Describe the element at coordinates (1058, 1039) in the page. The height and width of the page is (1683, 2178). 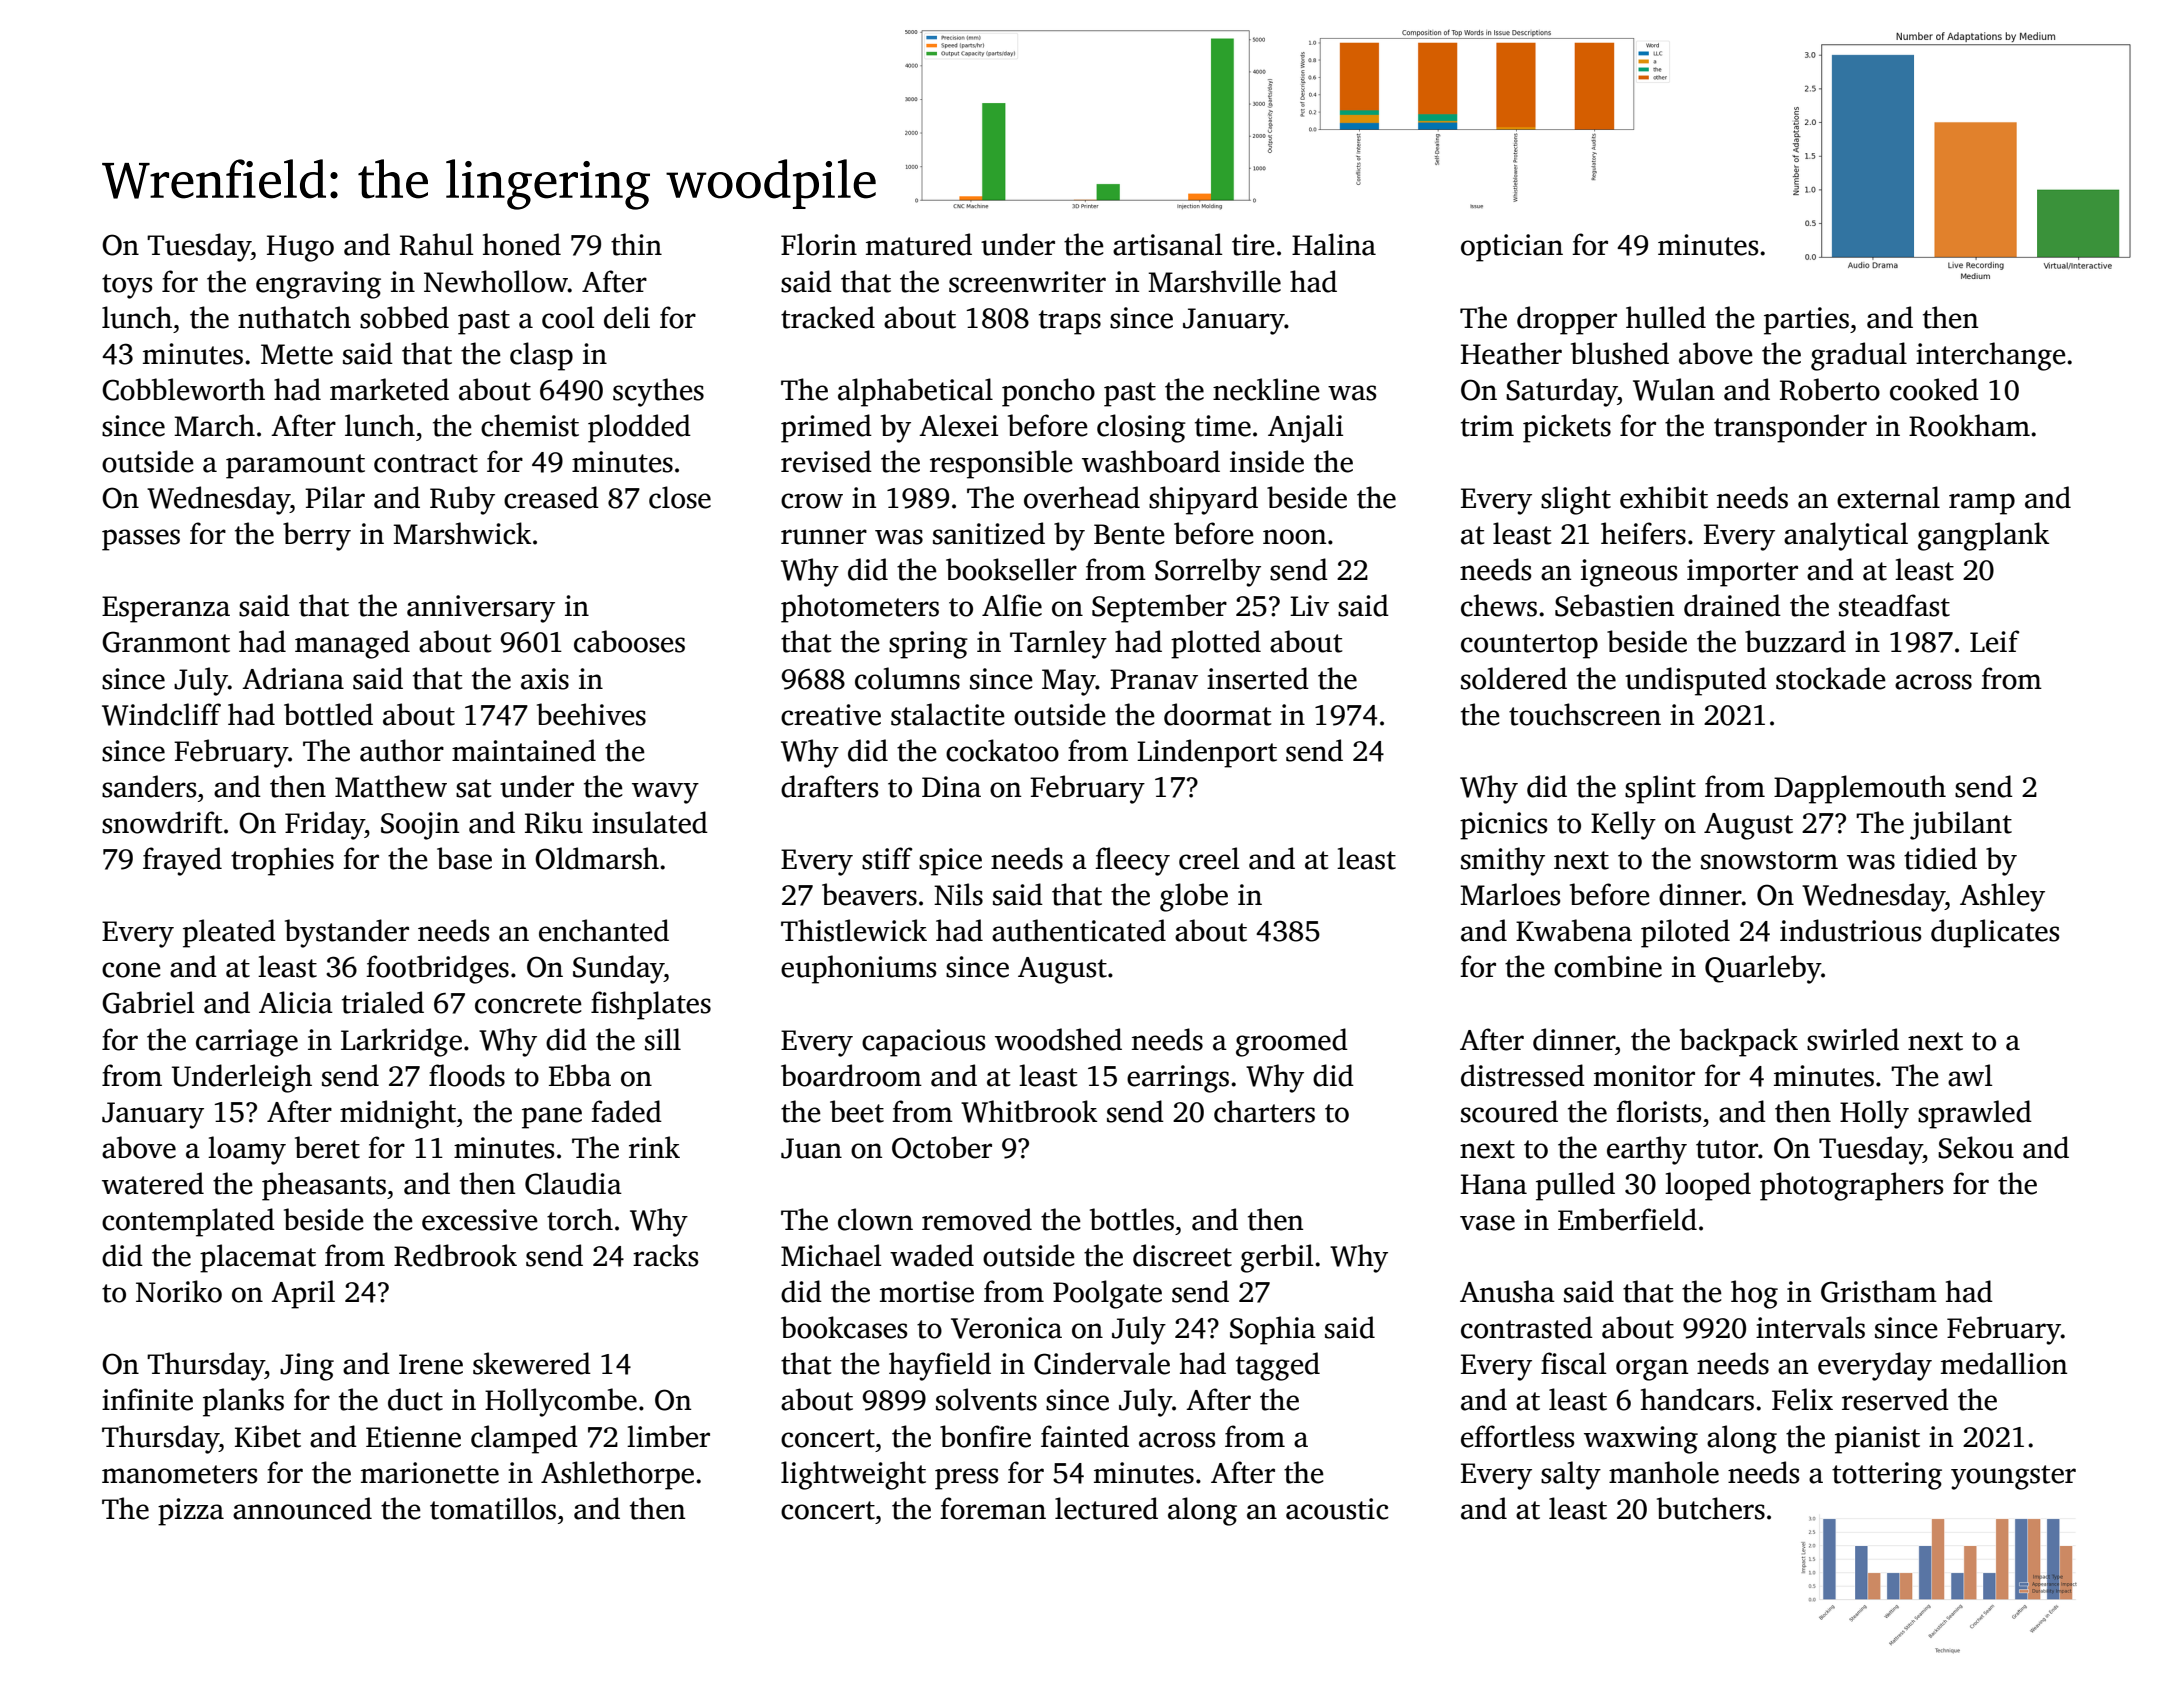
I see `woodshed` at that location.
